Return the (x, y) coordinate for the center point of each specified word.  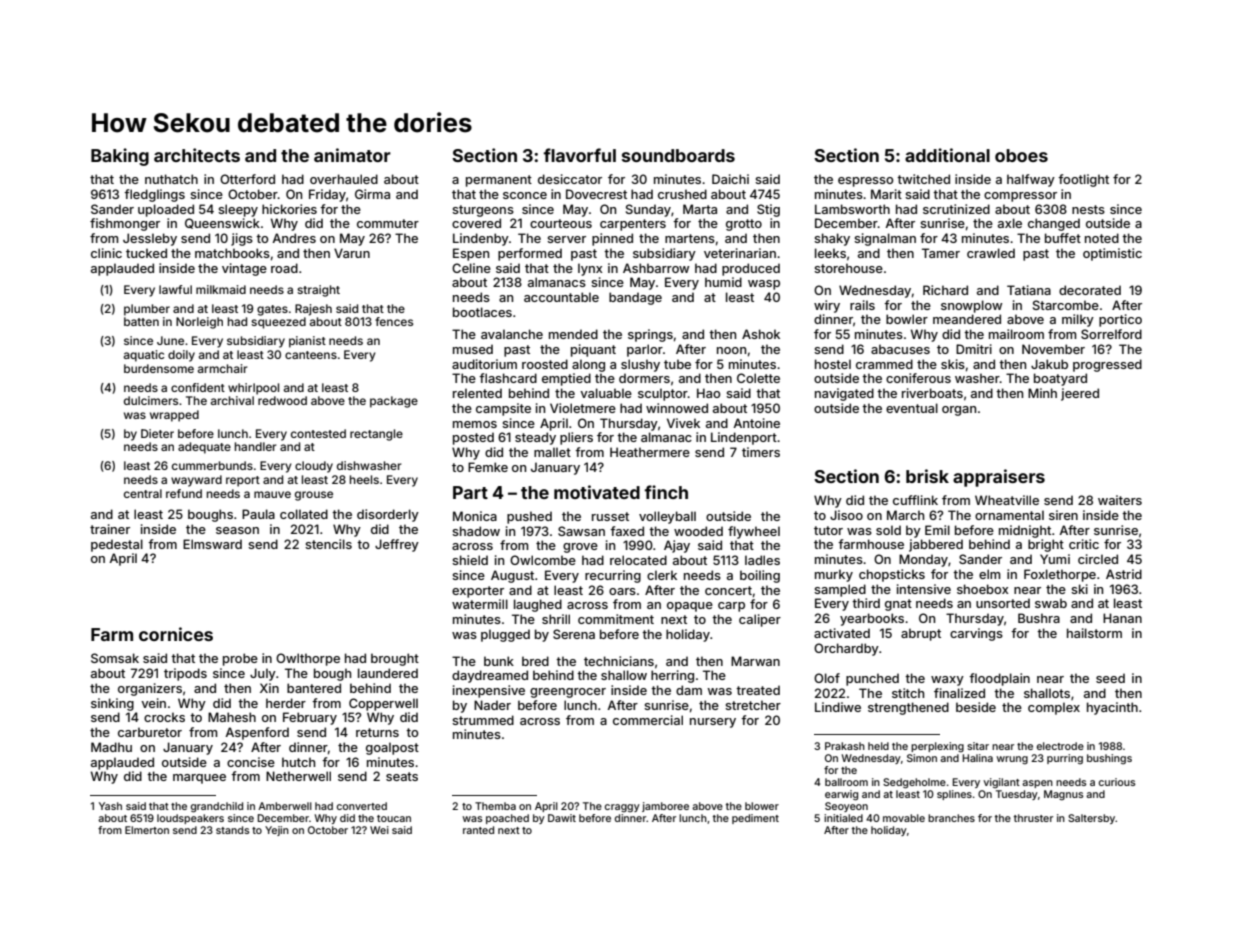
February (310, 718)
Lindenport (744, 438)
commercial (648, 720)
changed (1054, 224)
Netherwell (298, 776)
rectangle (376, 435)
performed (530, 254)
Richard (945, 290)
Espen (471, 254)
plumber (147, 310)
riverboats (932, 393)
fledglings (154, 195)
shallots (1047, 693)
